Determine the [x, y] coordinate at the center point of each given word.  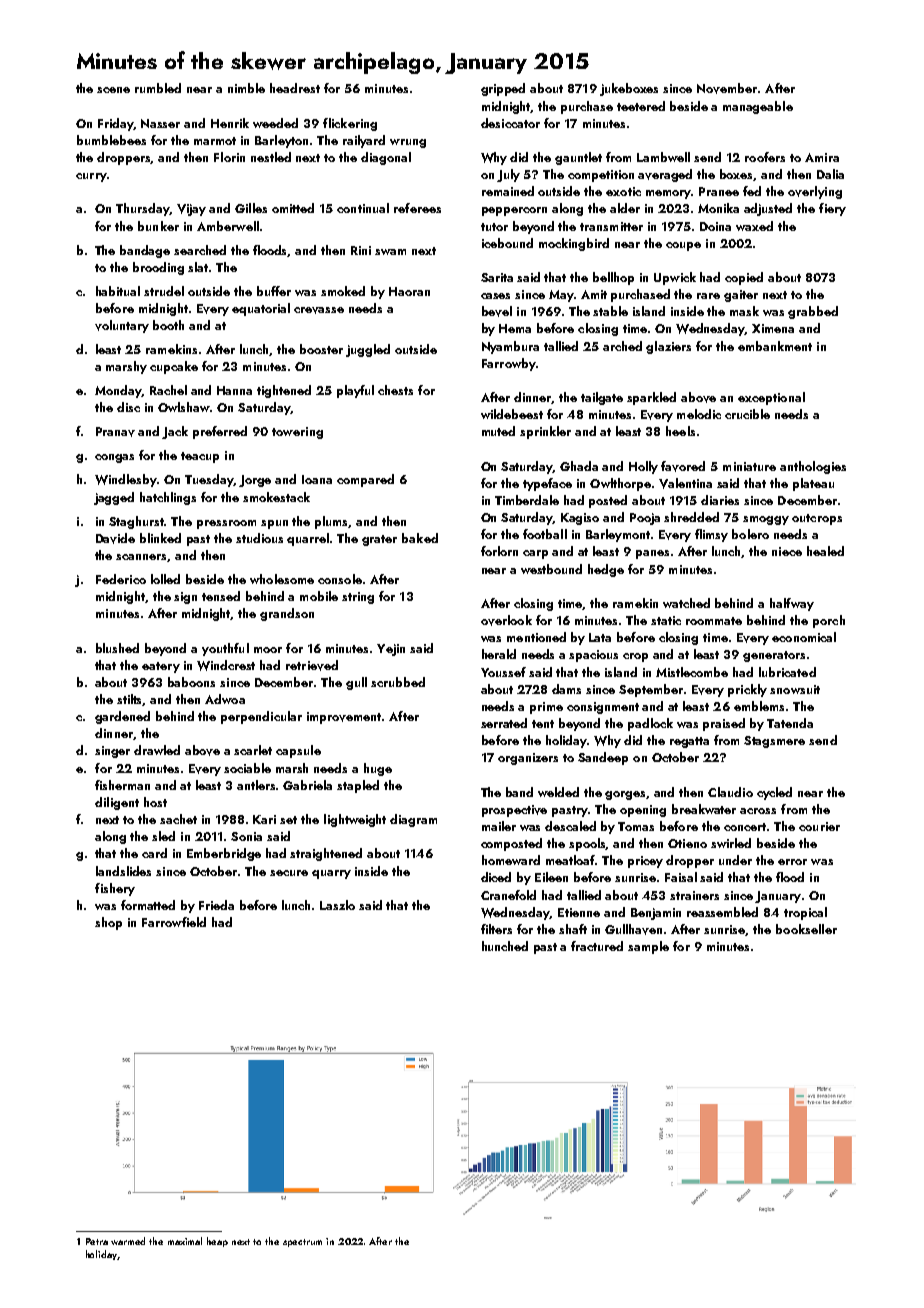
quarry [331, 874]
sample [648, 947]
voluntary [122, 326]
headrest [295, 88]
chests [395, 390]
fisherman [122, 785]
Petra [97, 1241]
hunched [505, 946]
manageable [758, 107]
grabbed [813, 312]
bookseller [806, 929]
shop [108, 923]
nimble [246, 88]
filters [496, 929]
